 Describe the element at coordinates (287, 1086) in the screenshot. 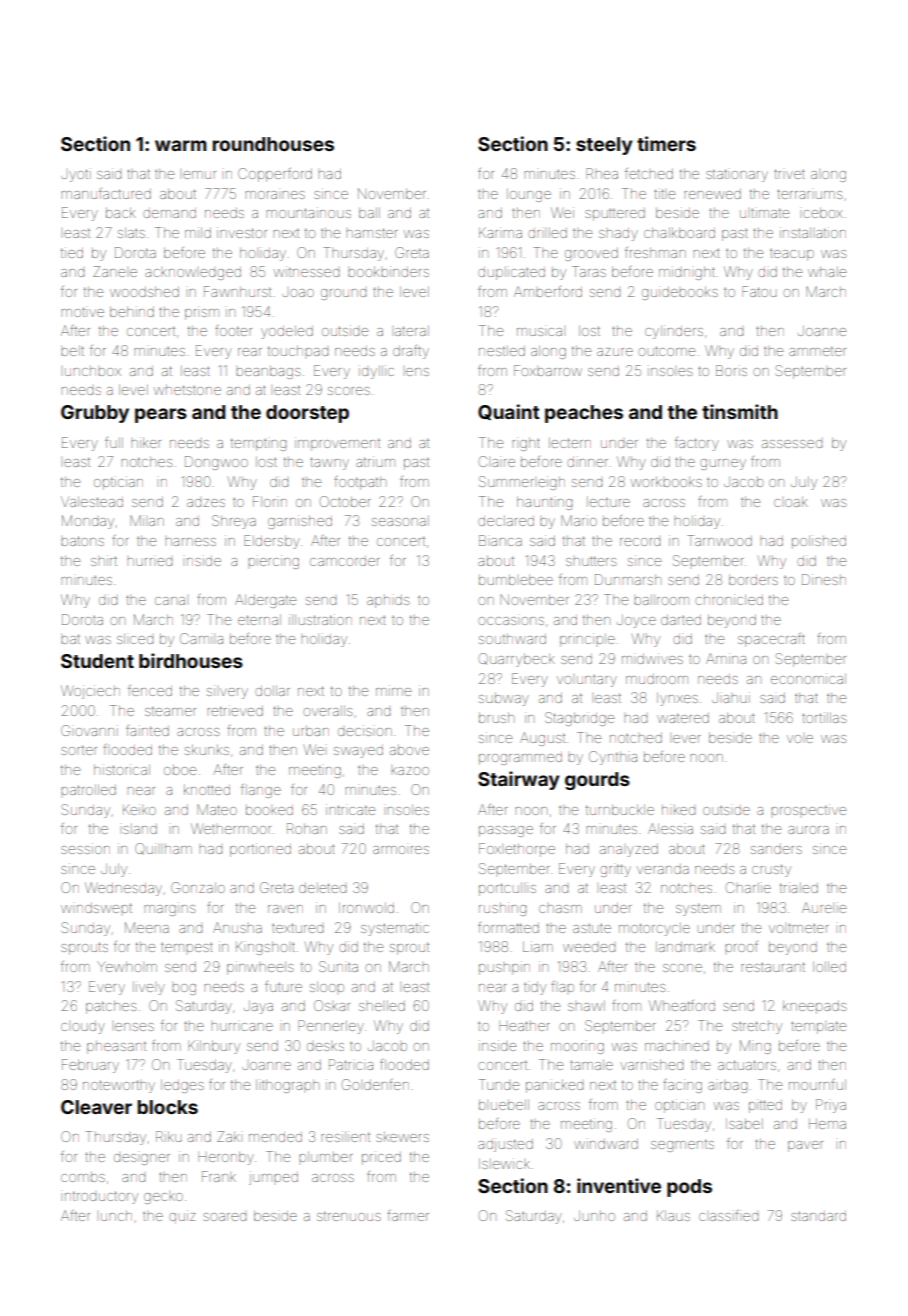

I see `lithograph` at that location.
